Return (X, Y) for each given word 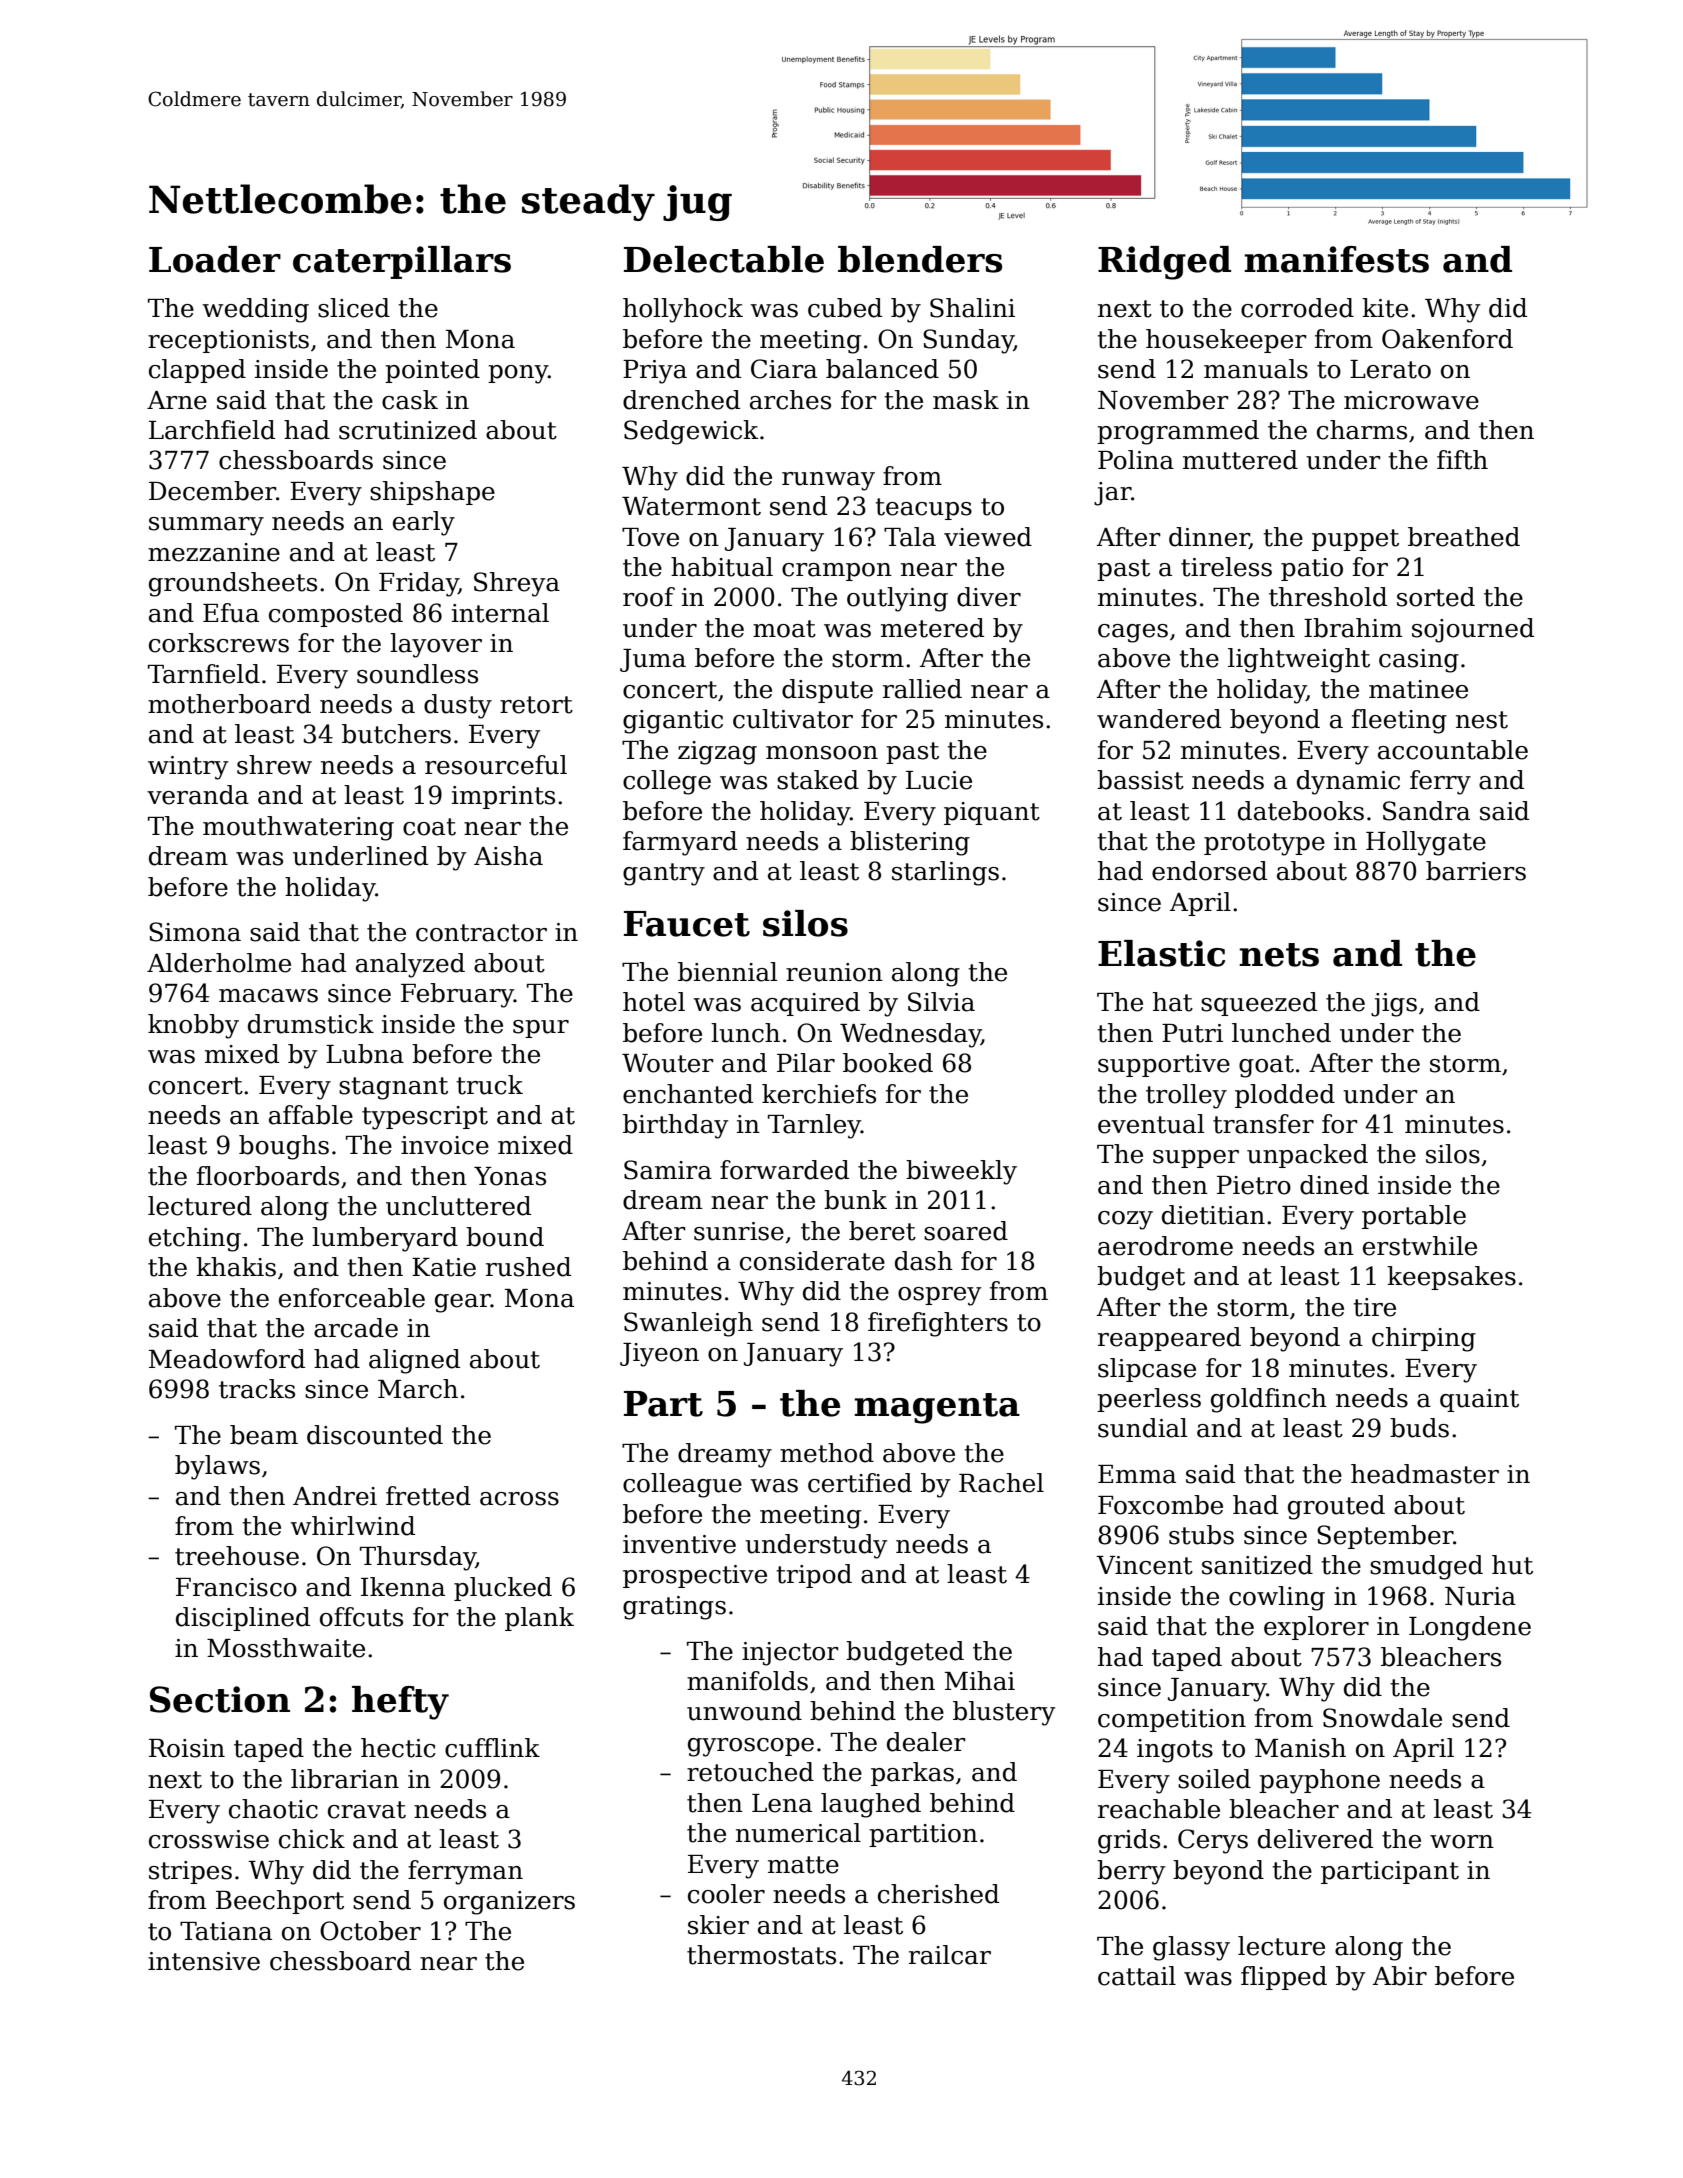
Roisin (187, 1748)
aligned (414, 1361)
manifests (1336, 259)
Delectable (724, 259)
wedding (255, 310)
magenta (937, 1408)
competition (1172, 1720)
